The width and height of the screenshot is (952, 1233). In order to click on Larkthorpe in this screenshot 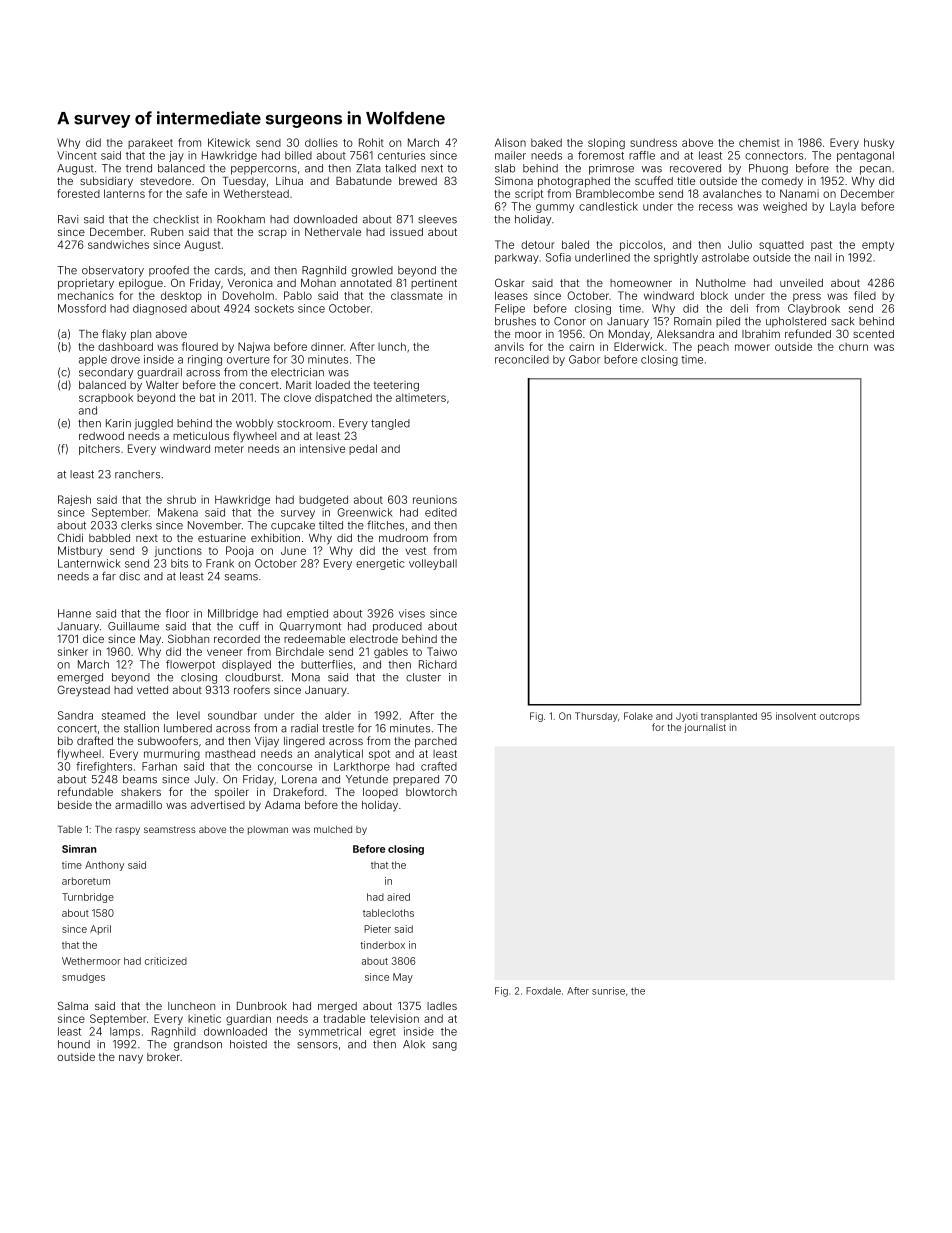, I will do `click(362, 767)`.
